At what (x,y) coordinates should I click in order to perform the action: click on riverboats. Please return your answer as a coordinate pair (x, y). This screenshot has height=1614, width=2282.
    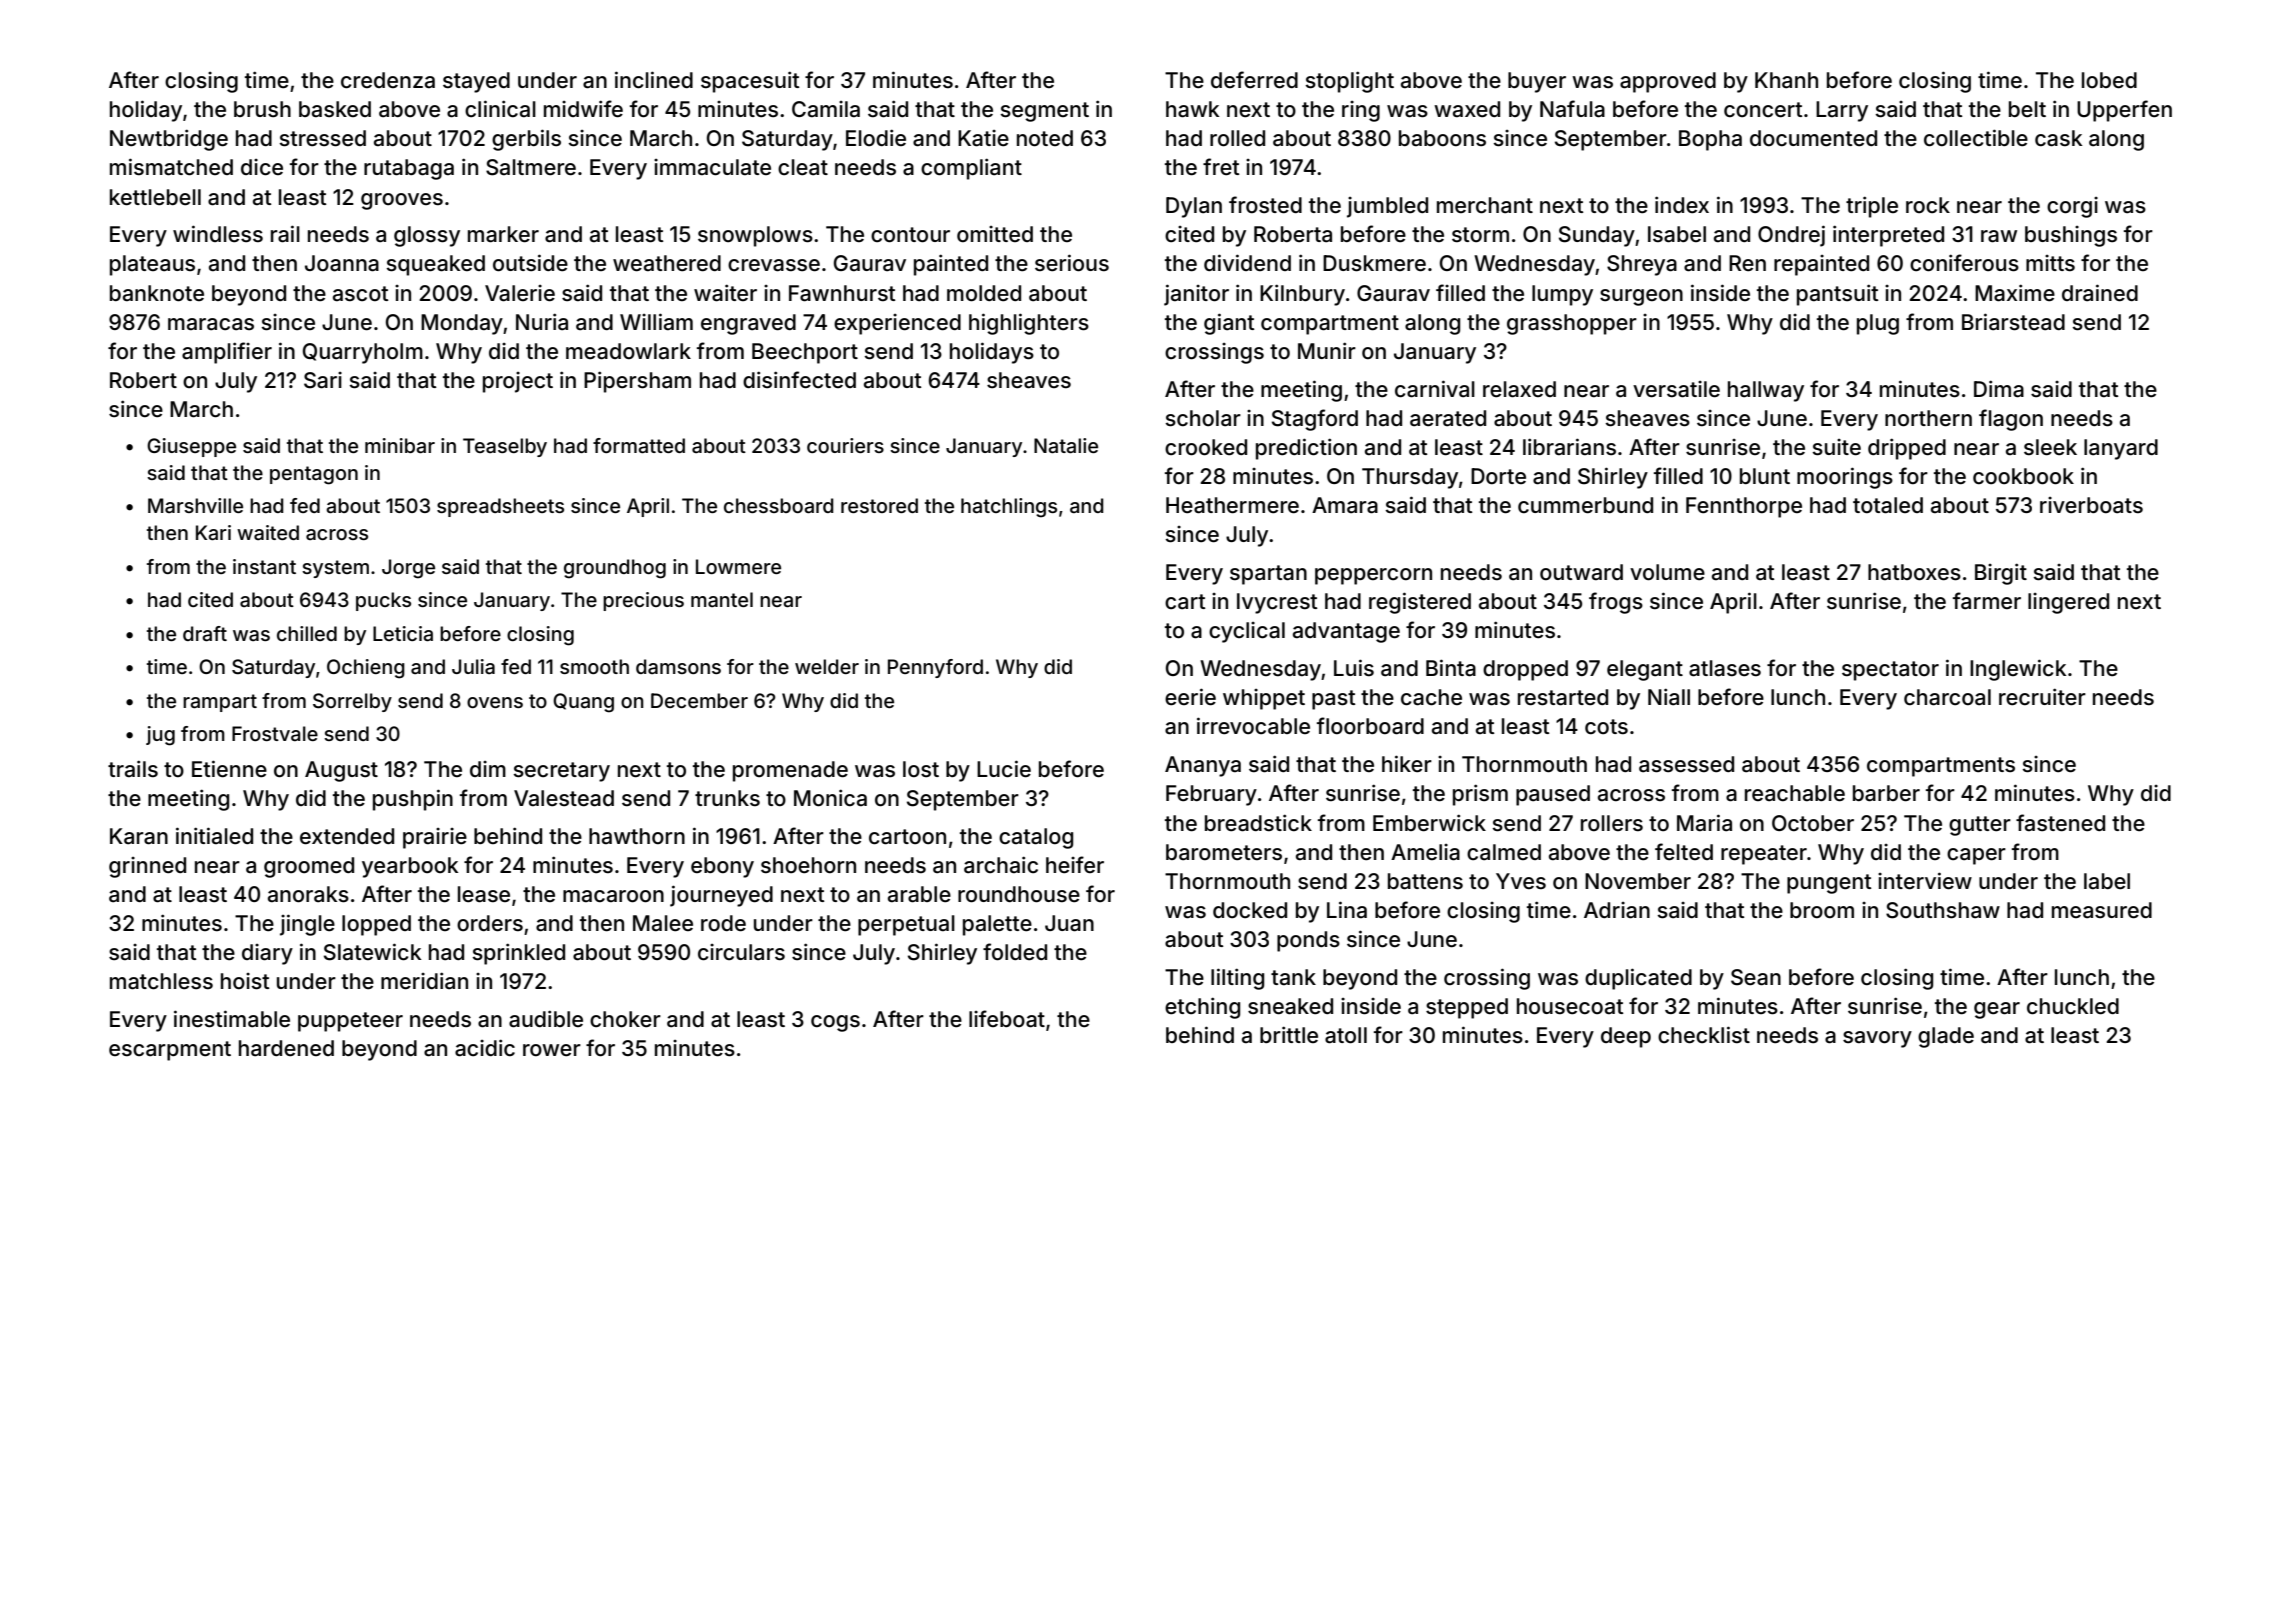
    Looking at the image, I should click on (2091, 505).
